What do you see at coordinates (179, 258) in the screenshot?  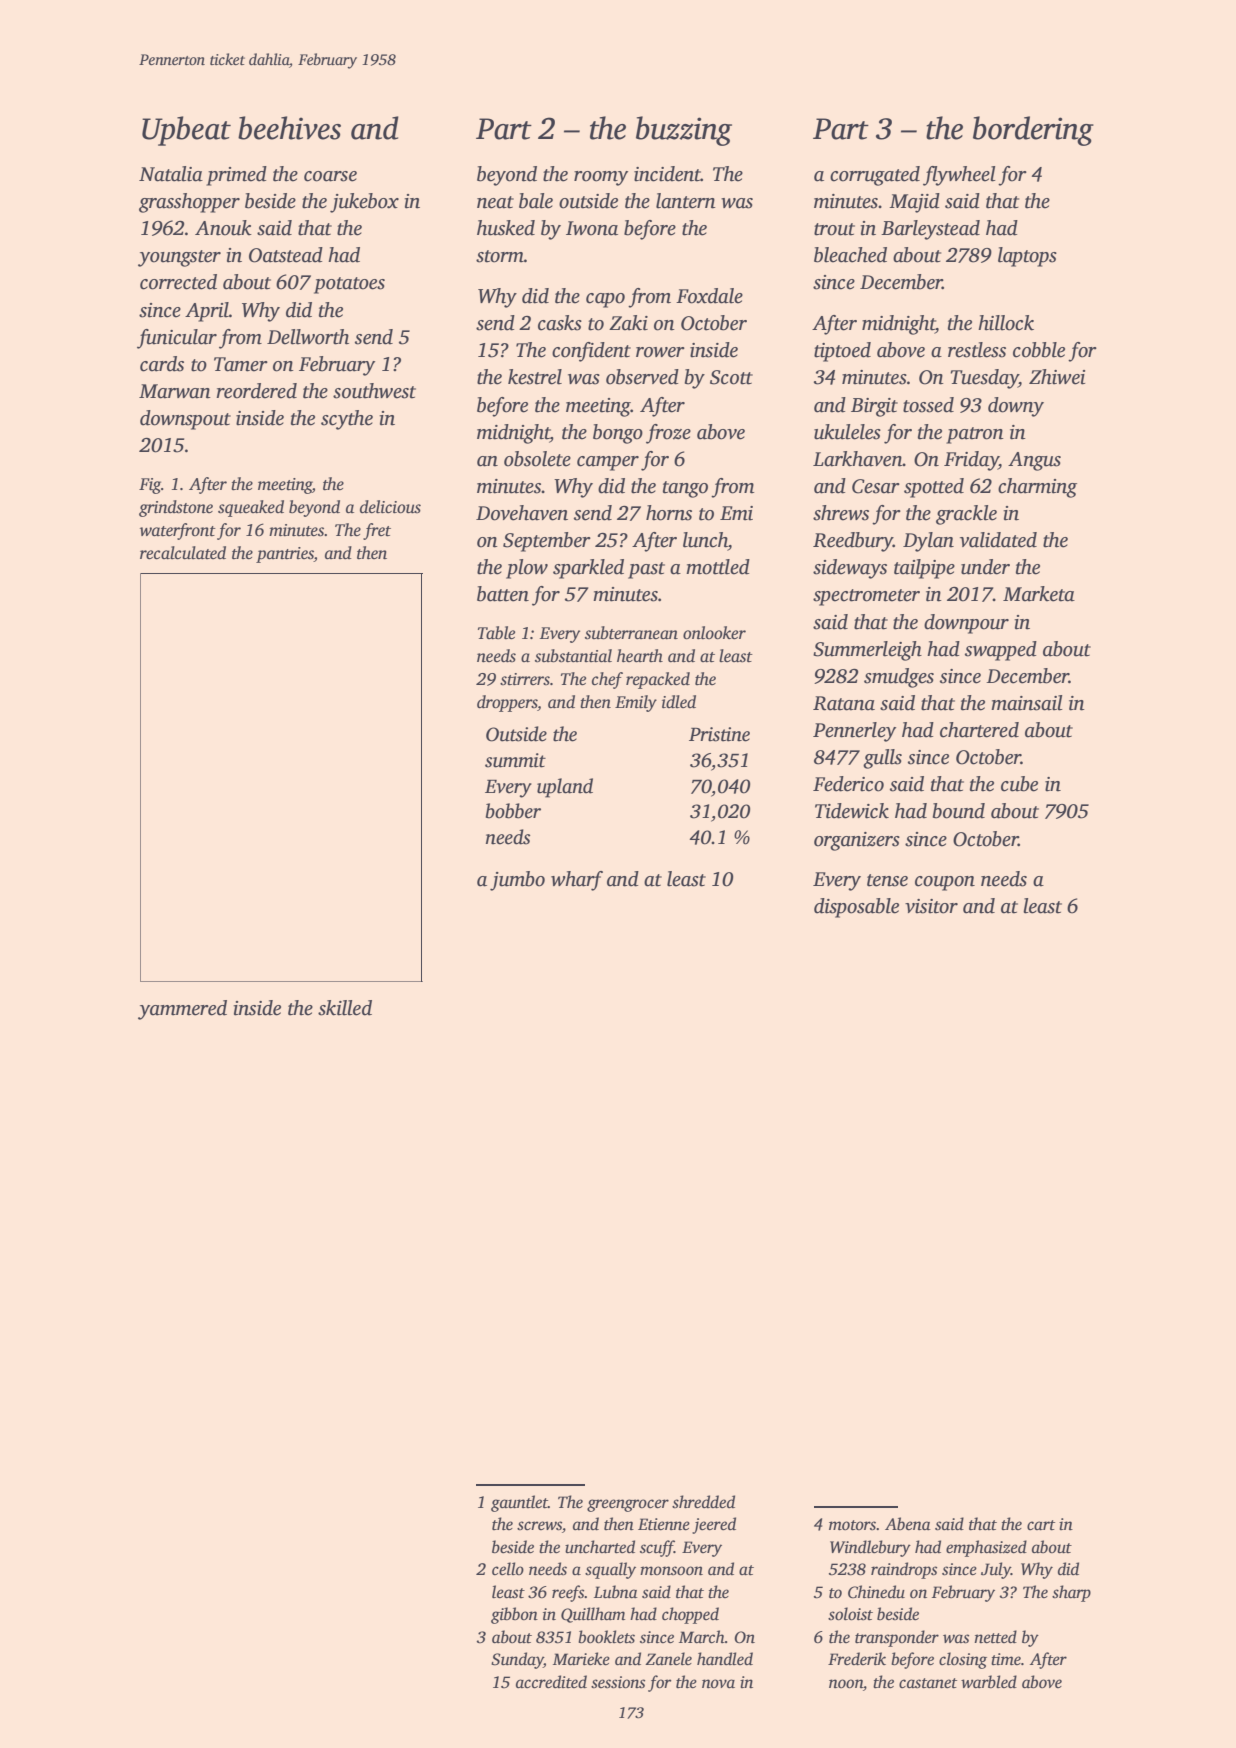 I see `youngster` at bounding box center [179, 258].
